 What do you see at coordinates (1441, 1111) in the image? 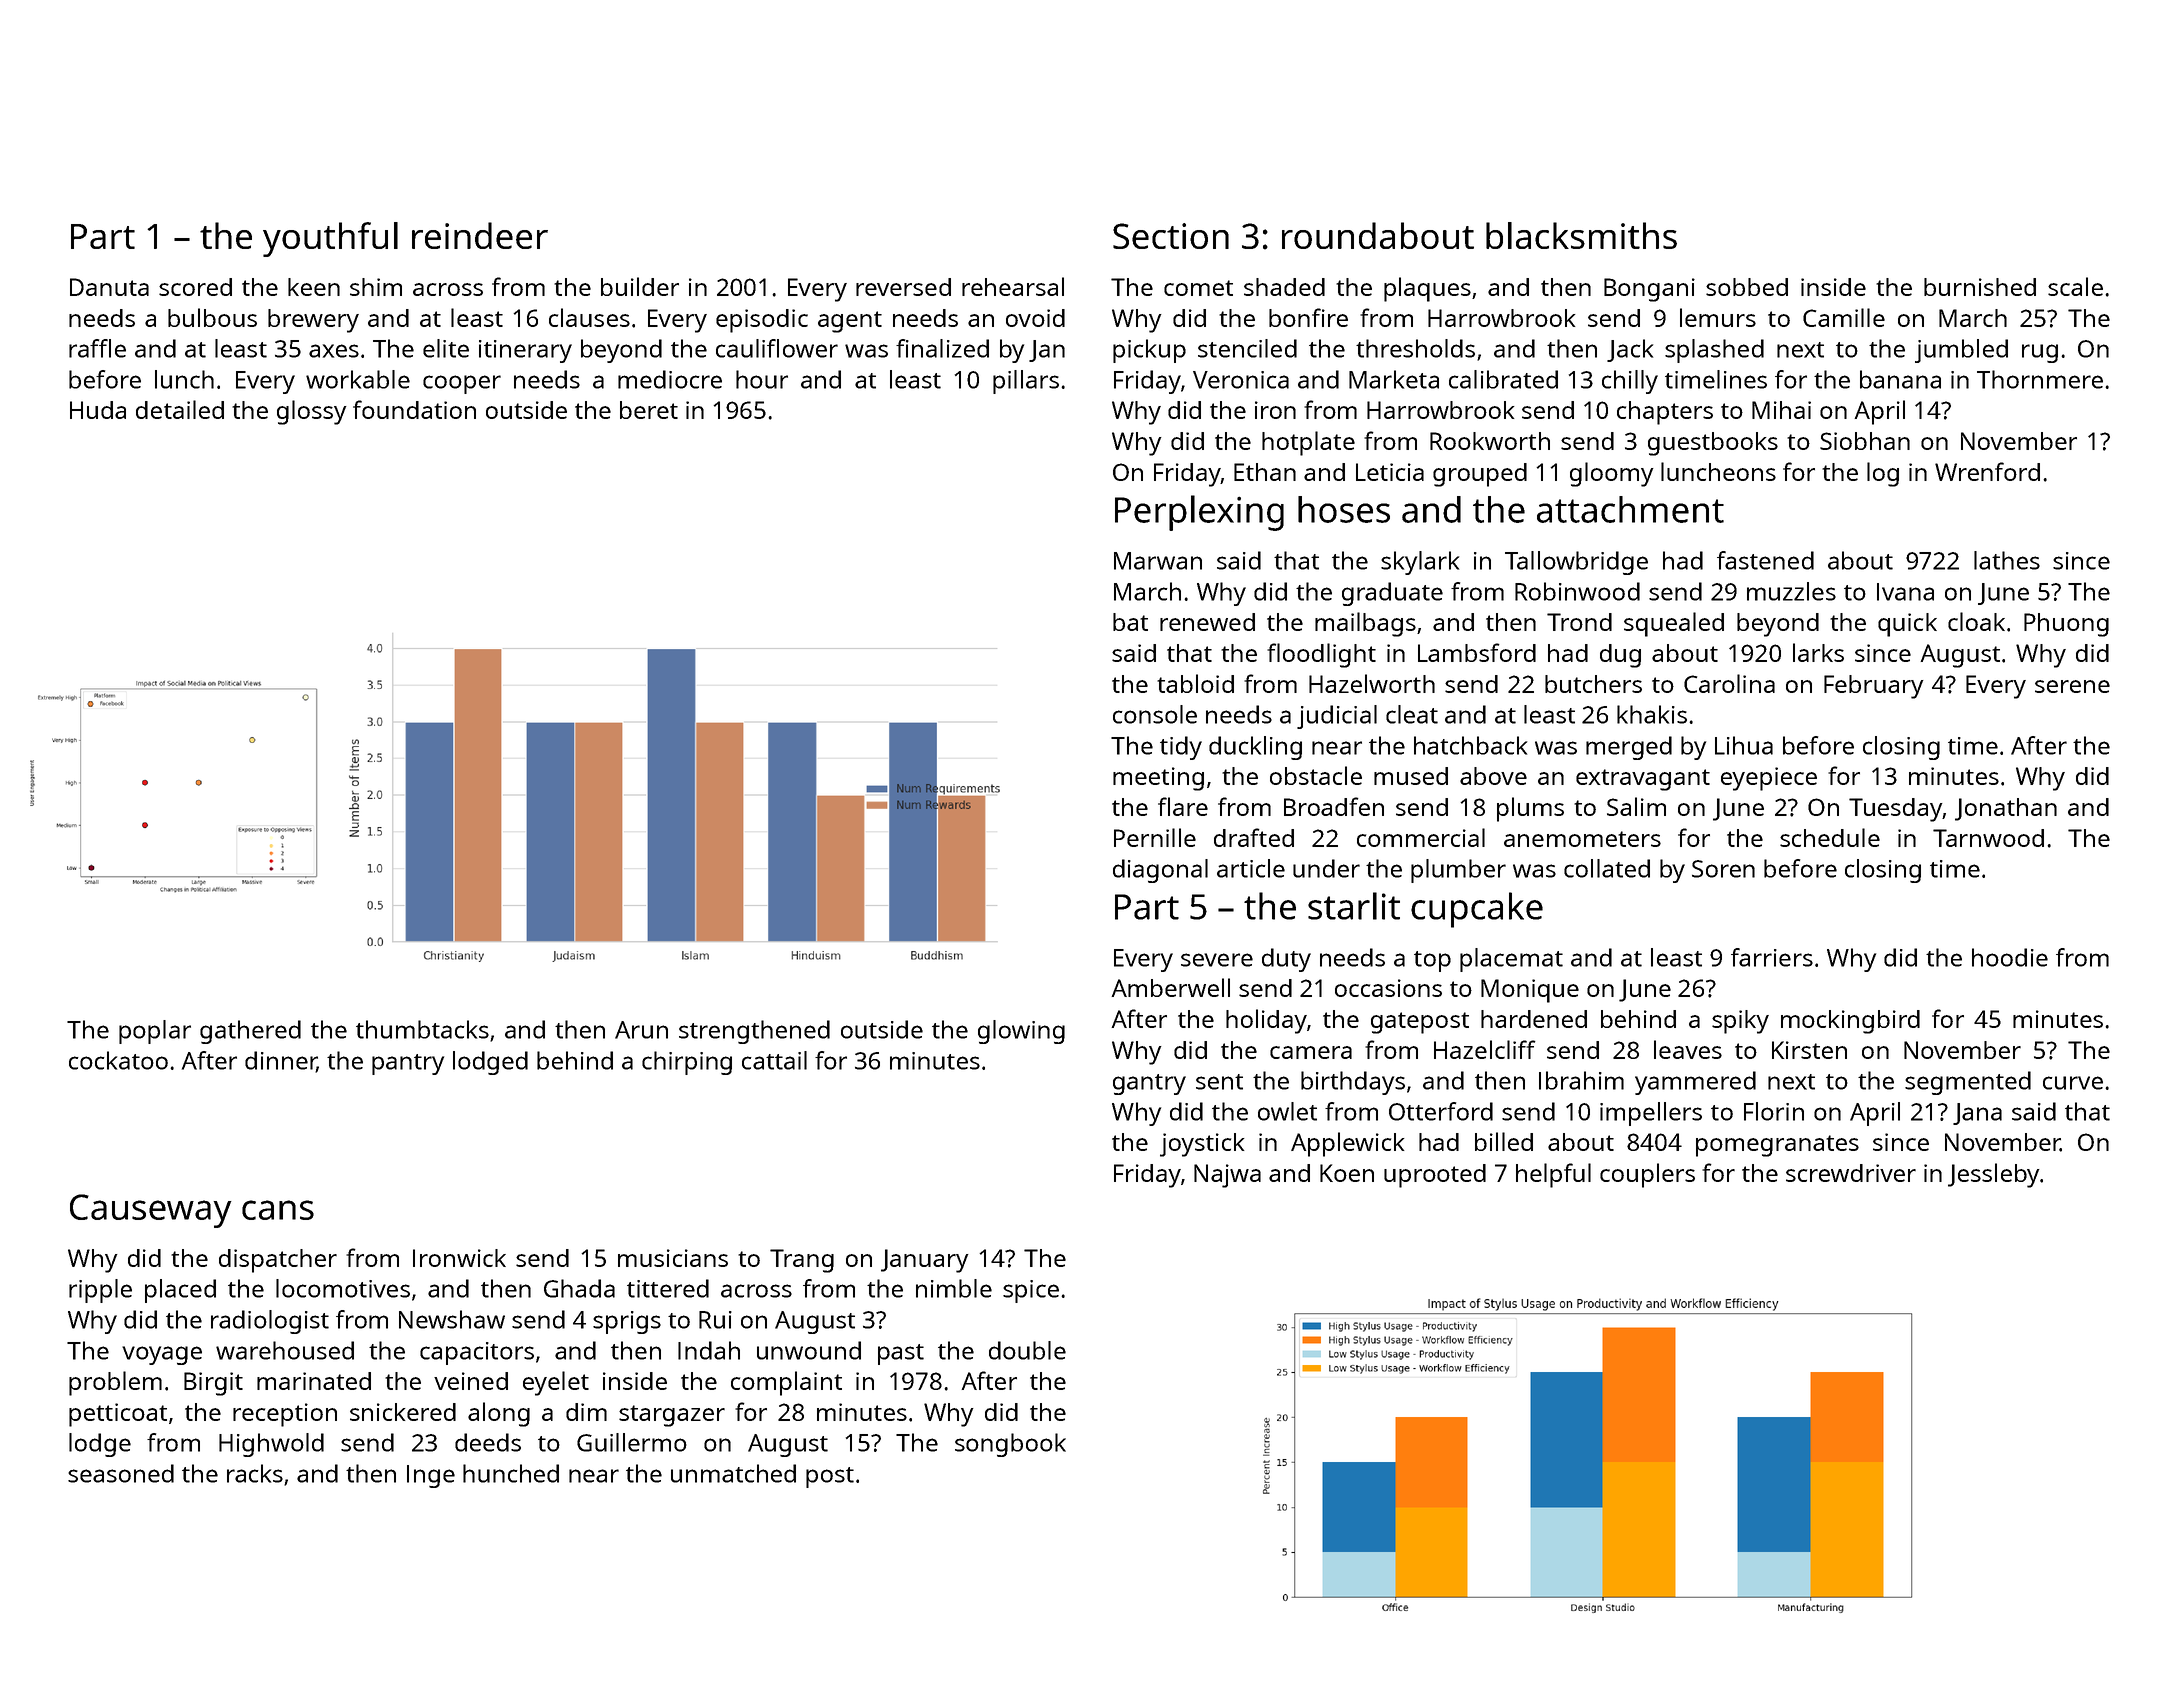
I see `Otterford` at bounding box center [1441, 1111].
